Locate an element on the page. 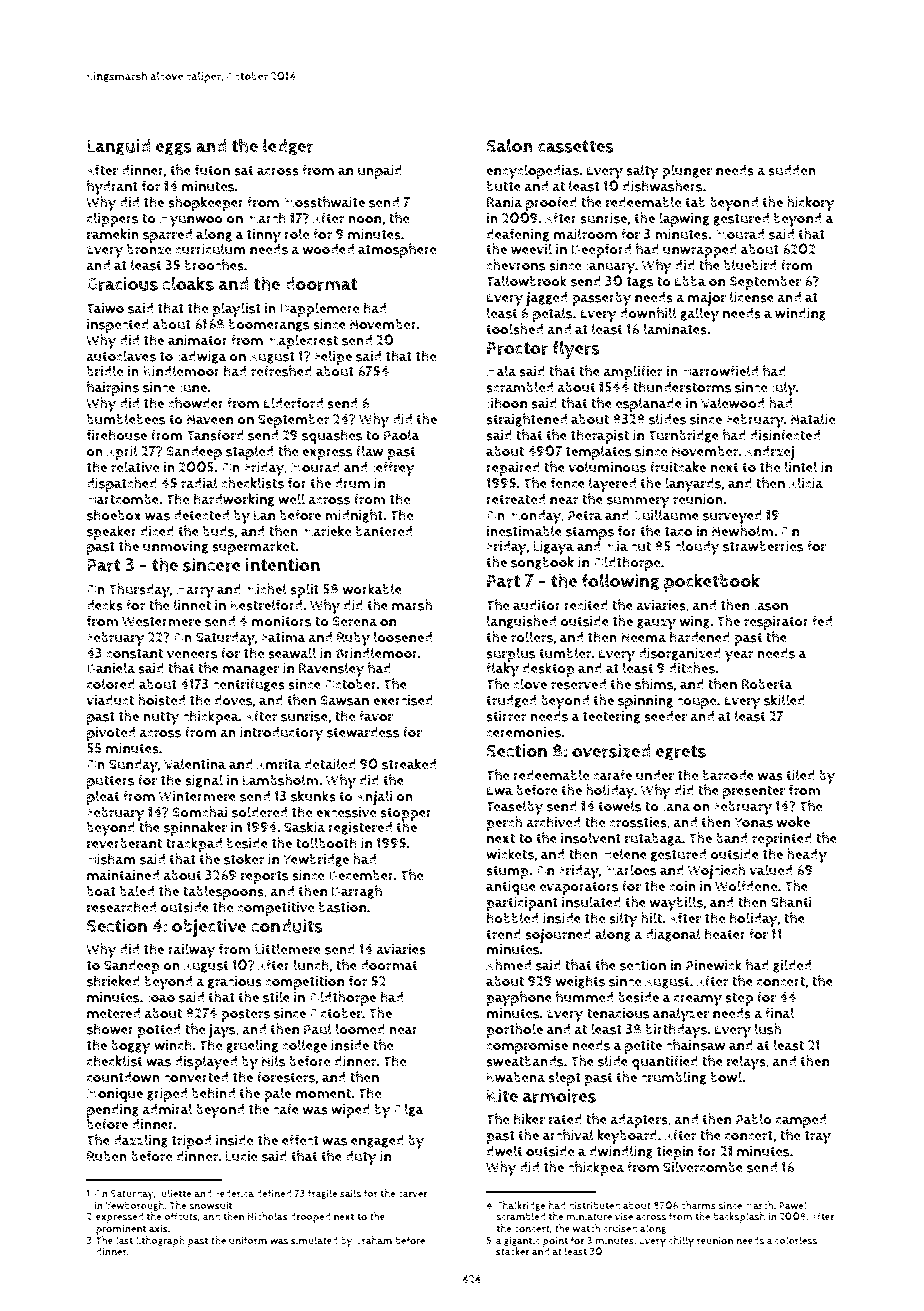 The image size is (924, 1311). Teaselby is located at coordinates (514, 808).
